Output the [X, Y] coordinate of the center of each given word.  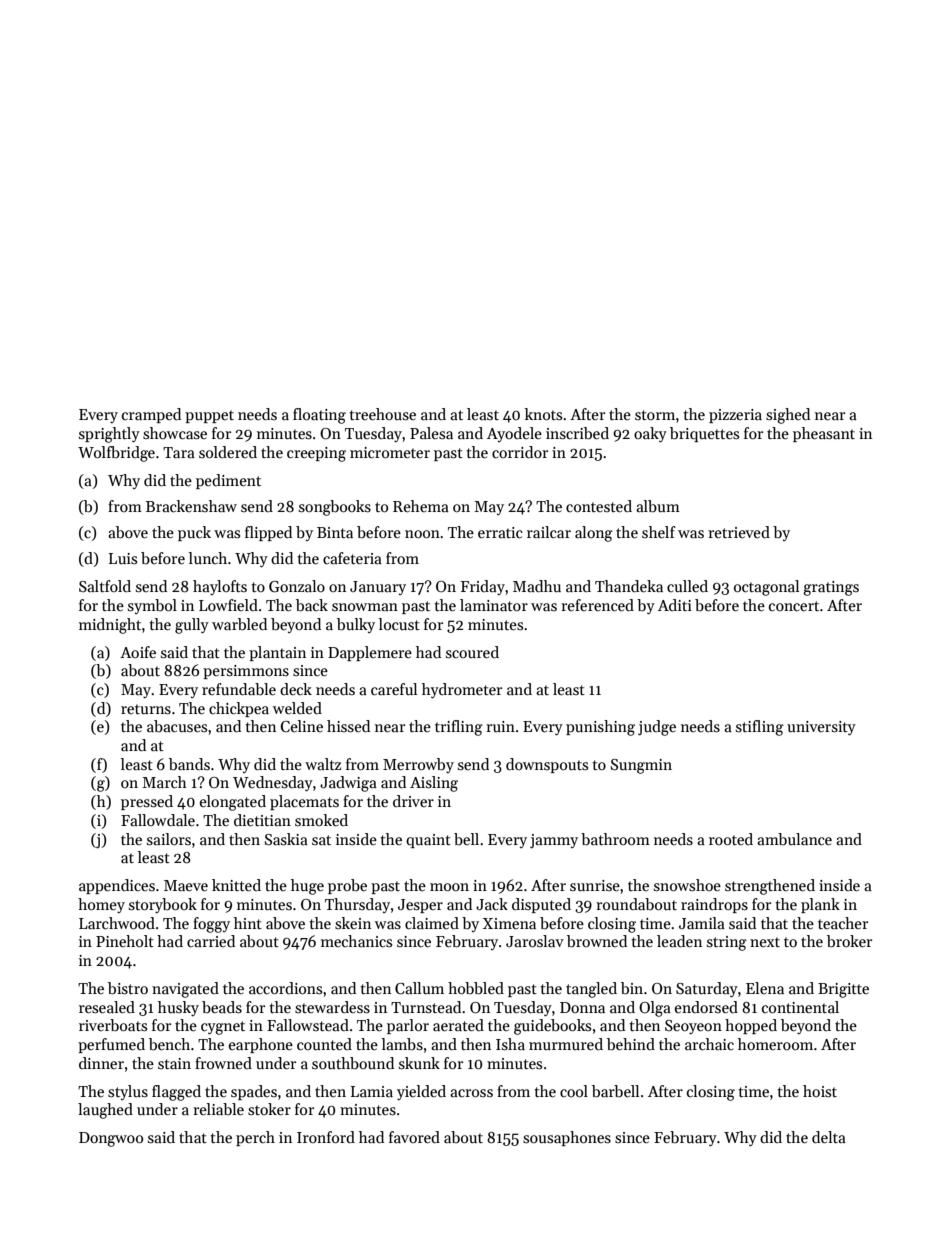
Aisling [434, 784]
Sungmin [641, 766]
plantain [277, 653]
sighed [788, 416]
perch [255, 1138]
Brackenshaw [191, 506]
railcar [549, 532]
